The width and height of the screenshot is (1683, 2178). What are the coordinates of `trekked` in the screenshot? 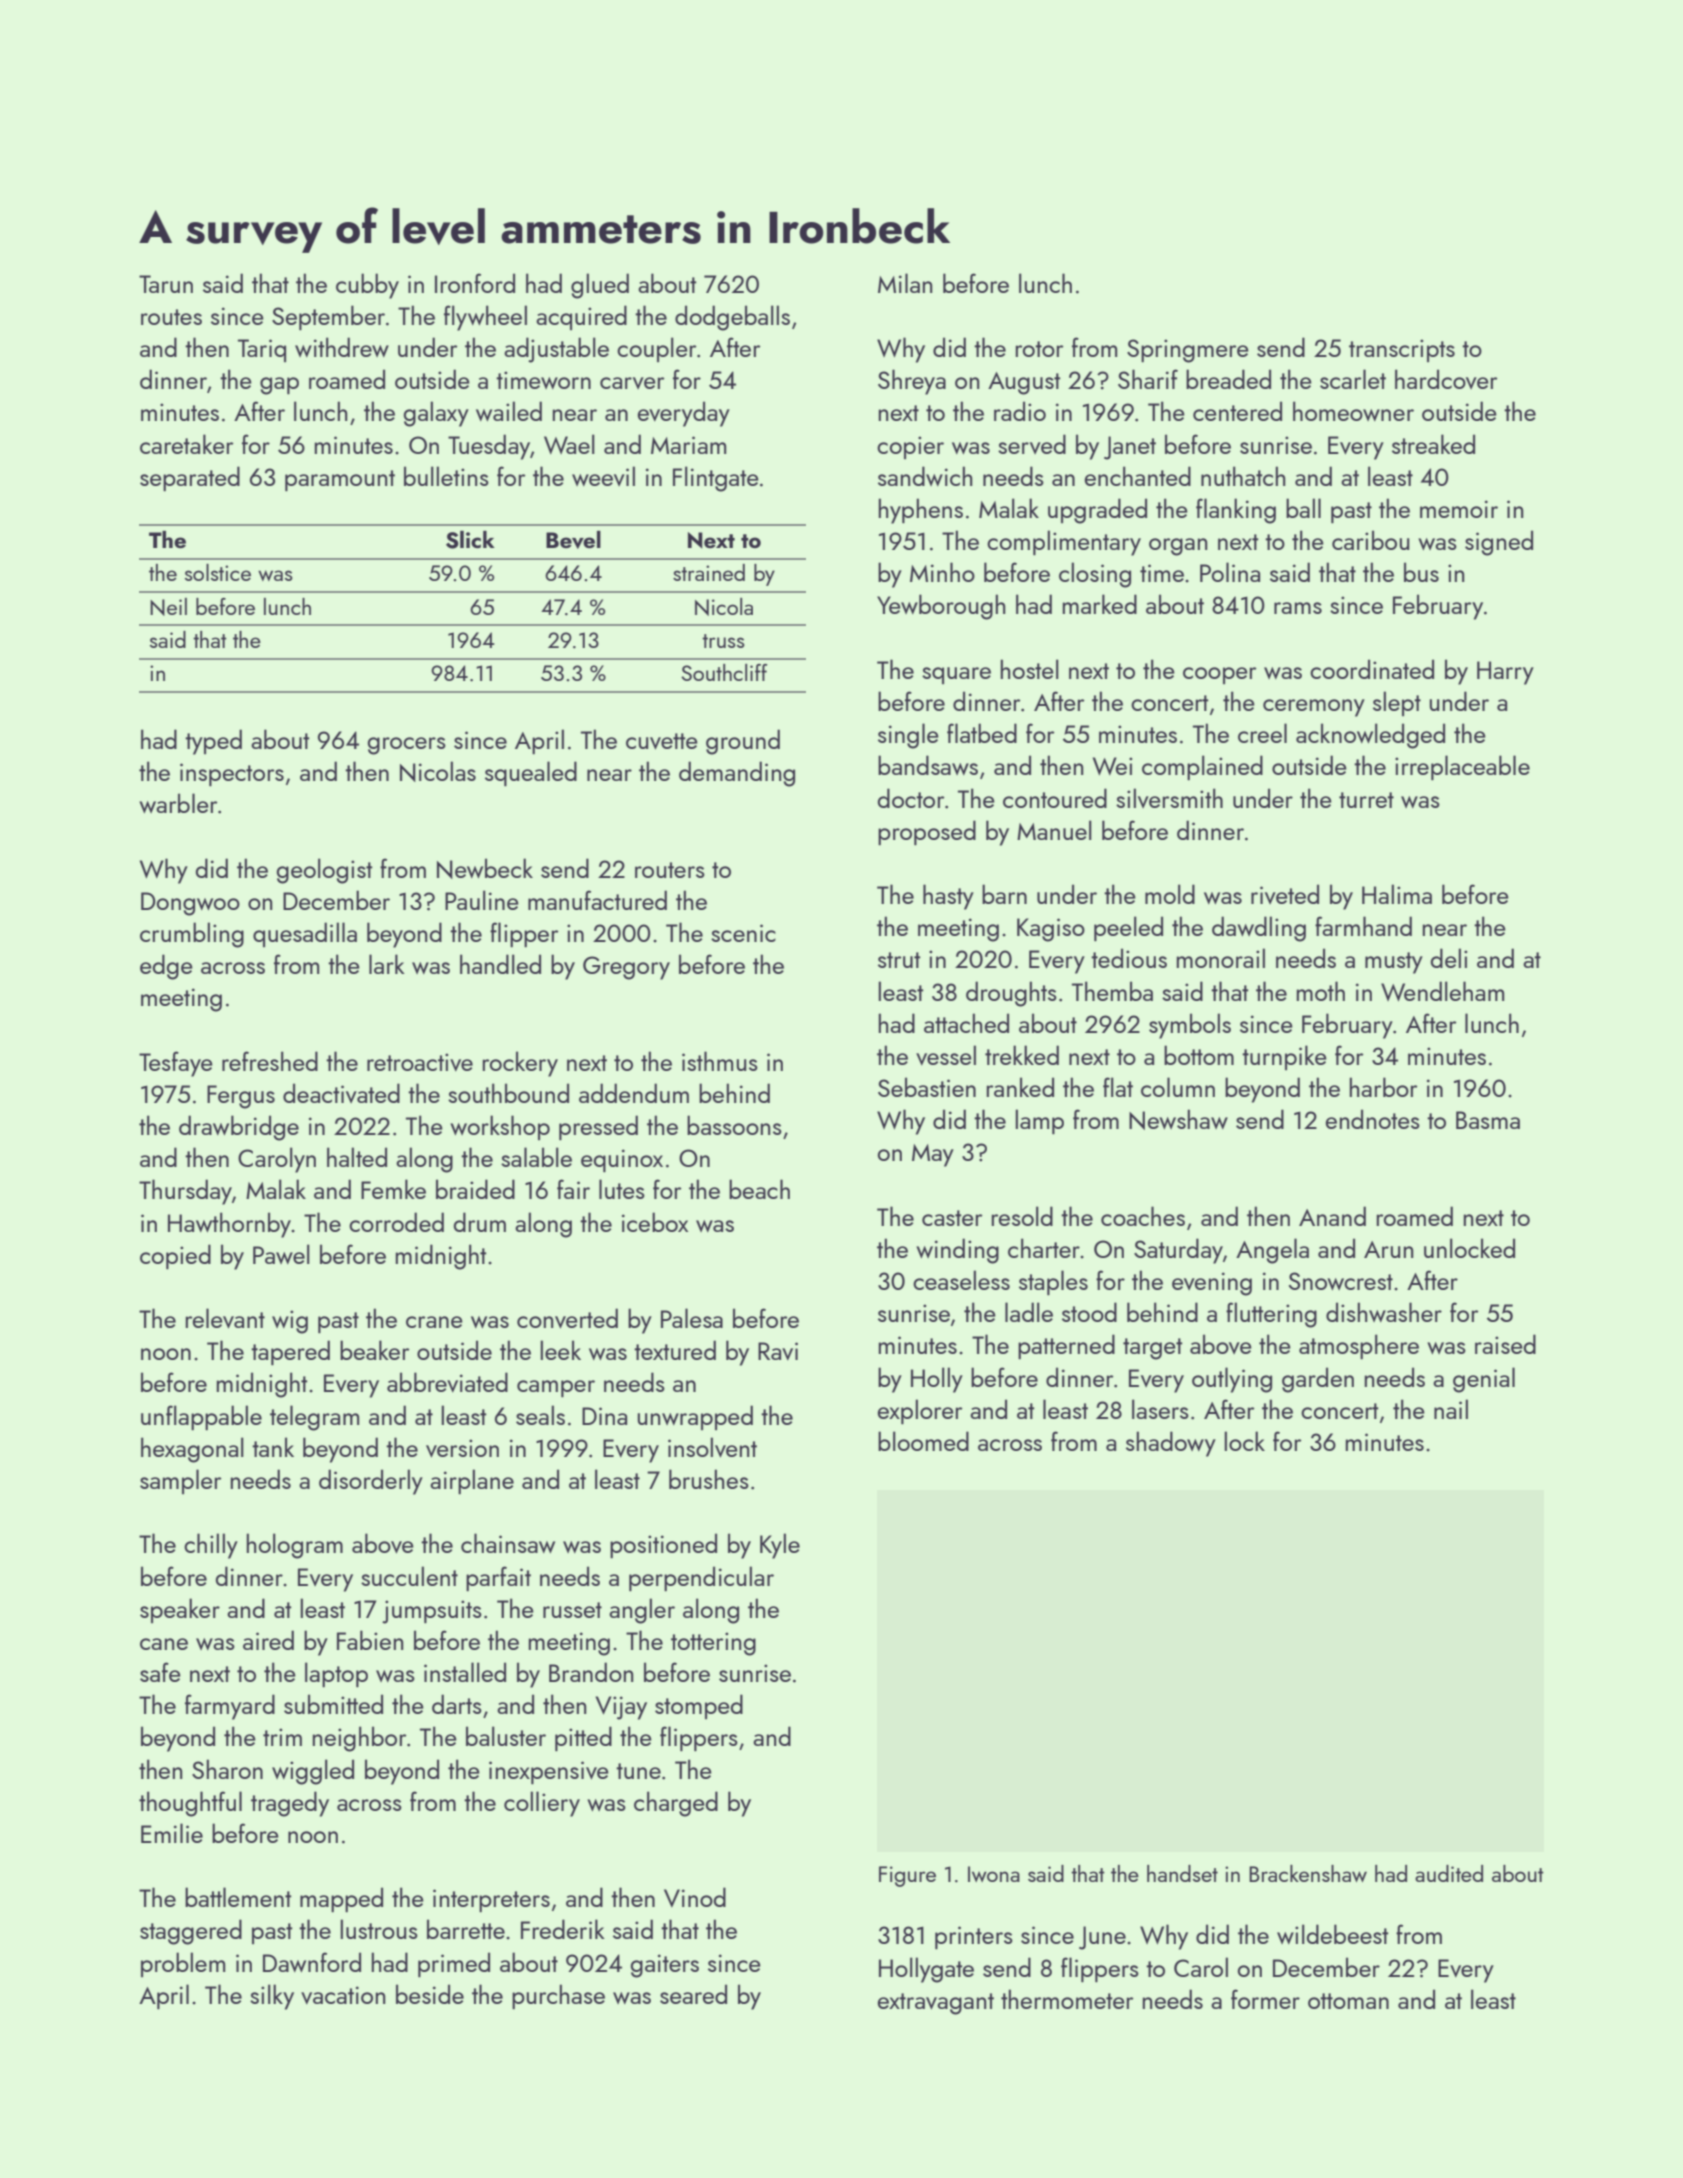 It's located at (1022, 1055).
